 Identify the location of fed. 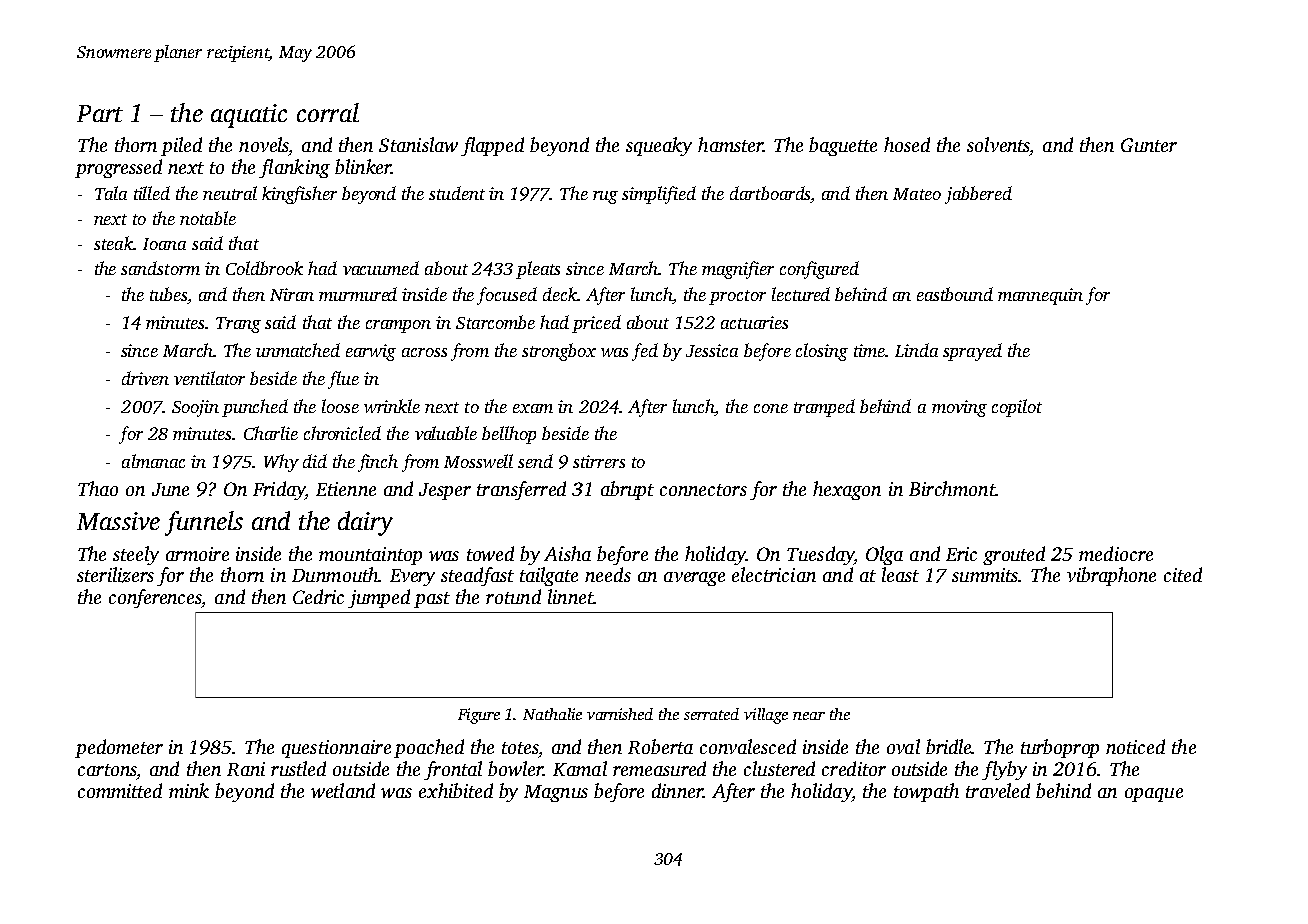
(645, 352).
